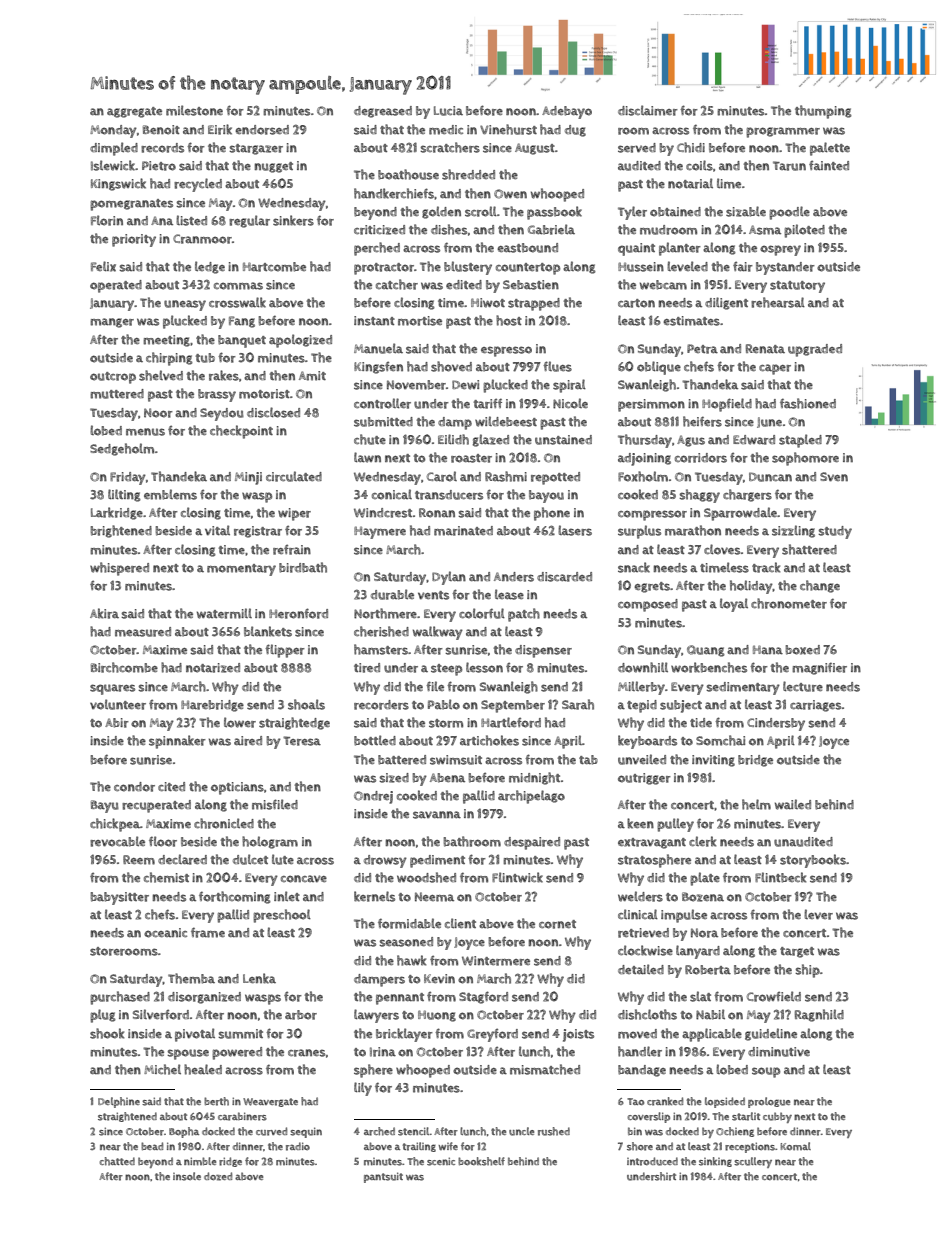 The height and width of the screenshot is (1233, 952). What do you see at coordinates (182, 859) in the screenshot?
I see `declared` at bounding box center [182, 859].
